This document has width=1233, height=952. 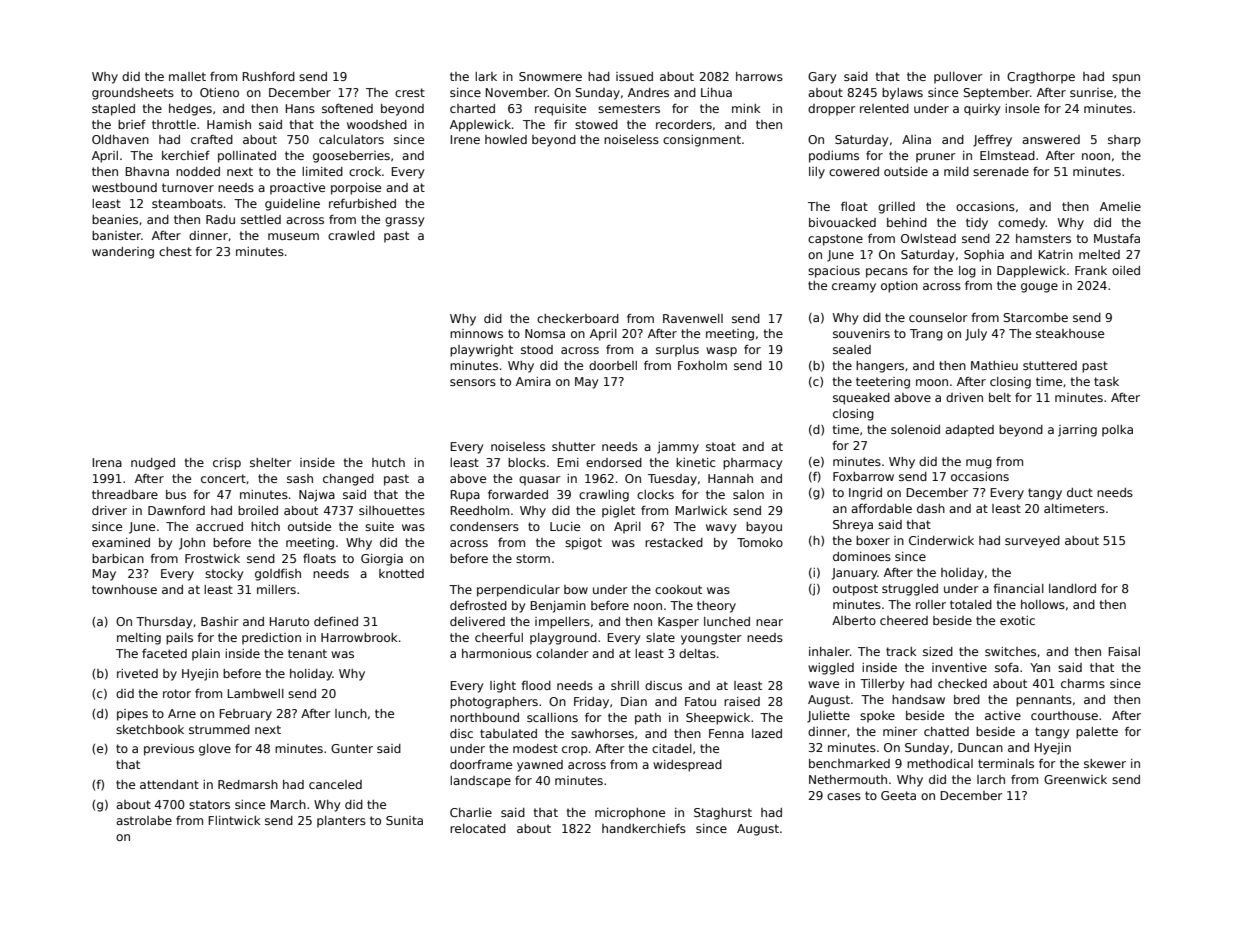 I want to click on steamboats, so click(x=187, y=203).
